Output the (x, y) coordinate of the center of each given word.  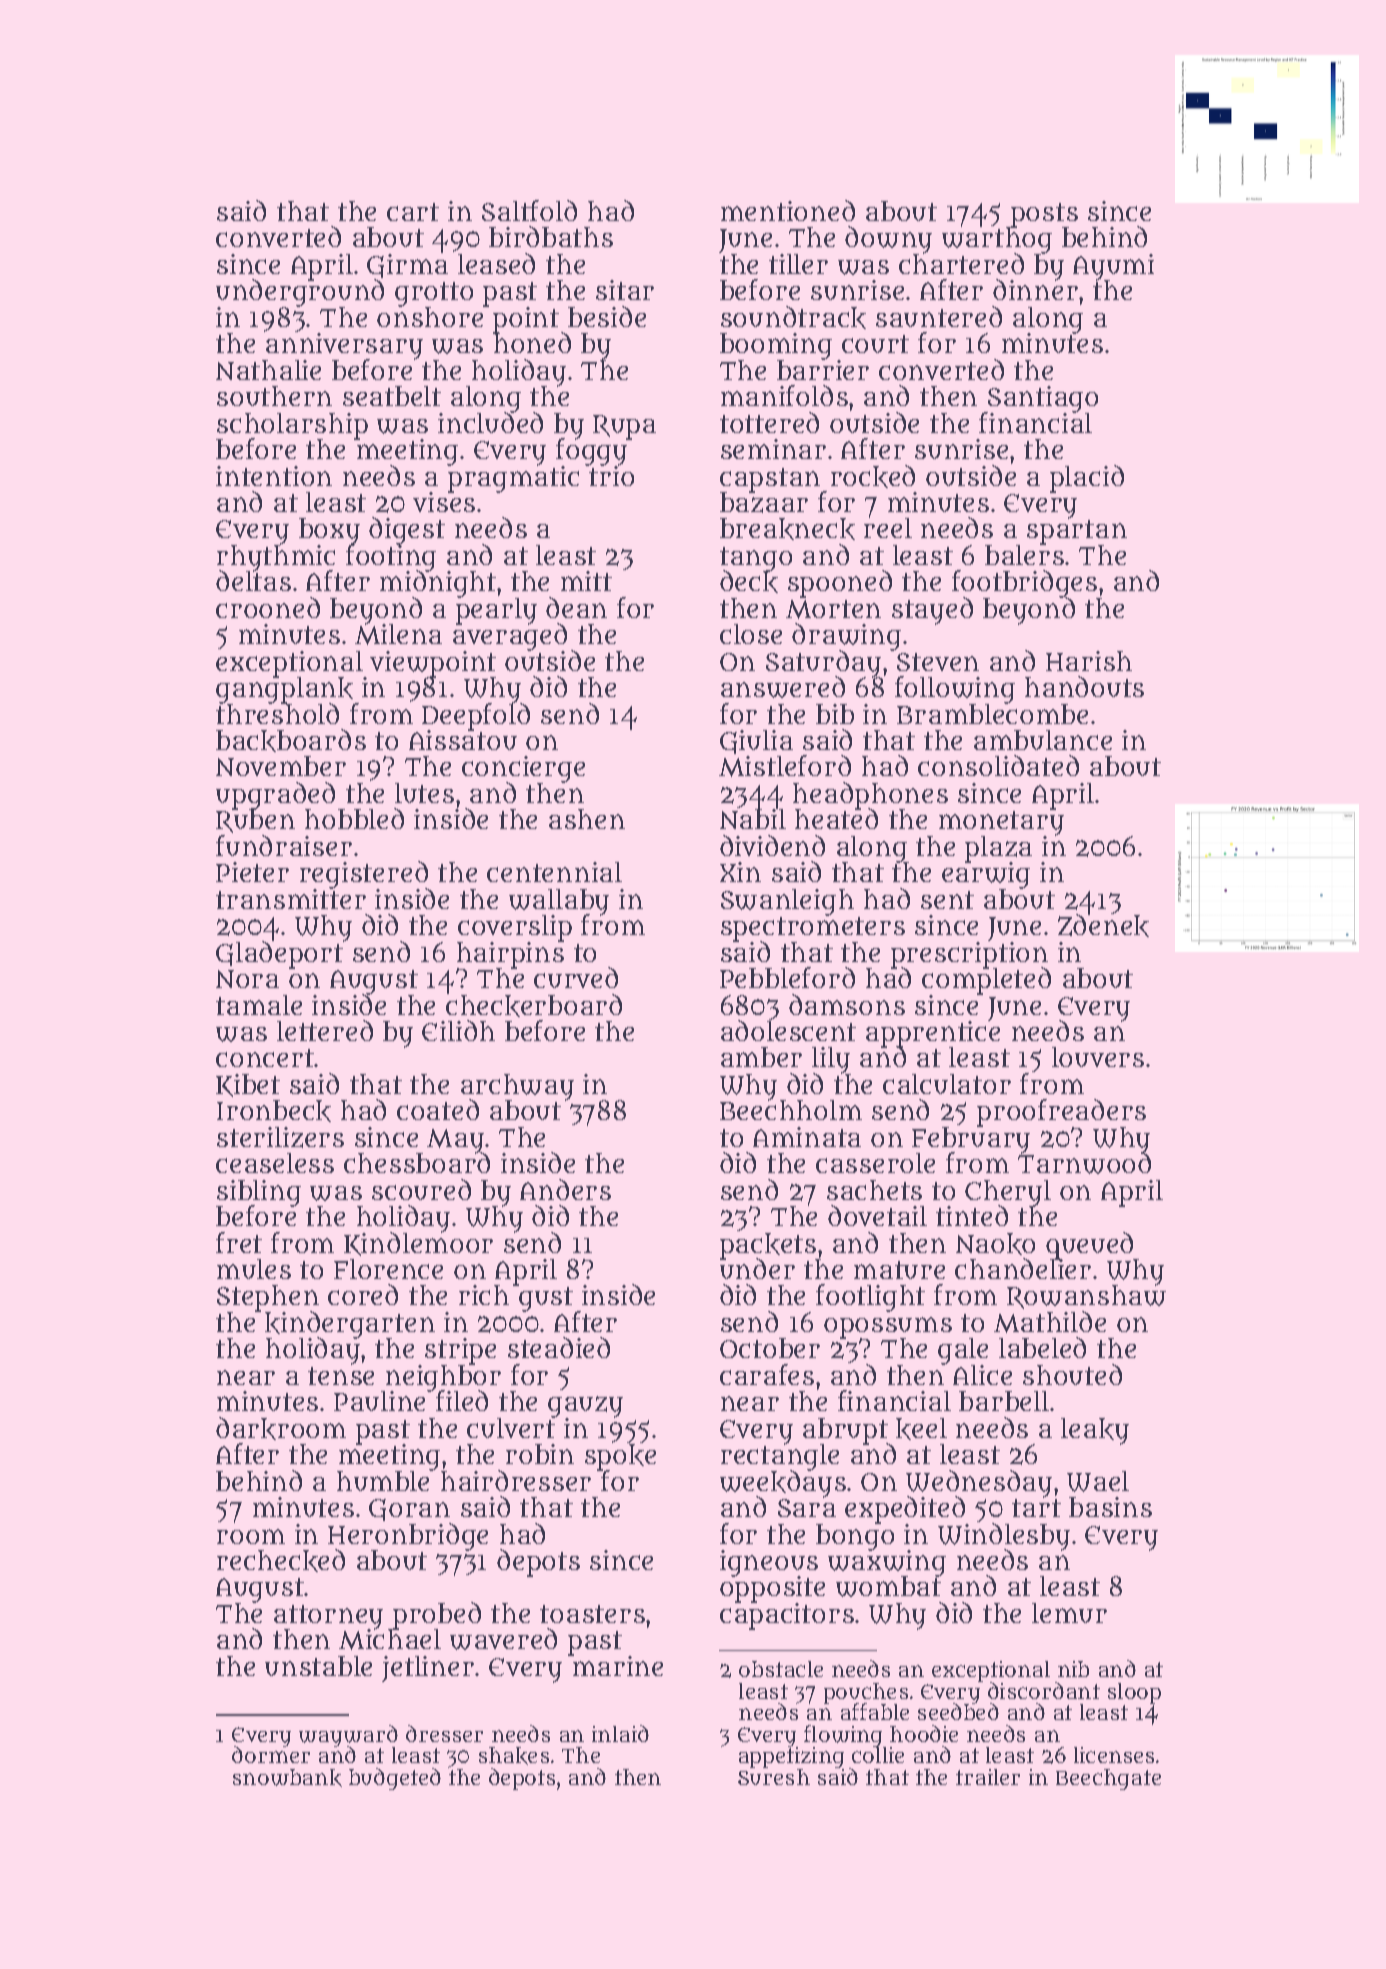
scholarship (292, 426)
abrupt (845, 1431)
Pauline (379, 1401)
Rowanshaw (1086, 1297)
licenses (1114, 1755)
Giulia (756, 742)
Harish (1089, 661)
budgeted (395, 1779)
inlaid (620, 1733)
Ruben (255, 821)
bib (835, 714)
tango (756, 559)
